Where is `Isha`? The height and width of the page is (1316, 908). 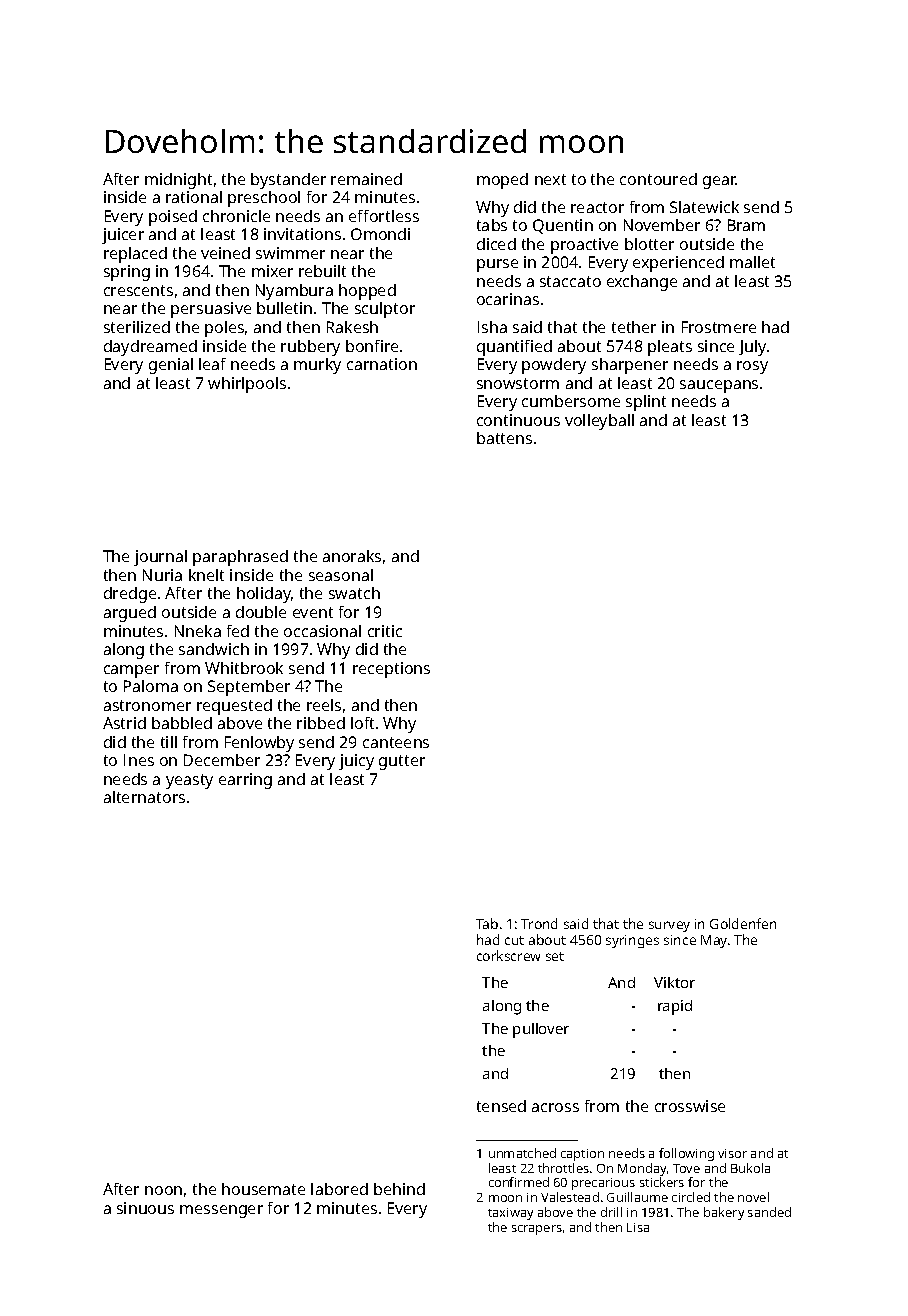
Isha is located at coordinates (492, 327).
